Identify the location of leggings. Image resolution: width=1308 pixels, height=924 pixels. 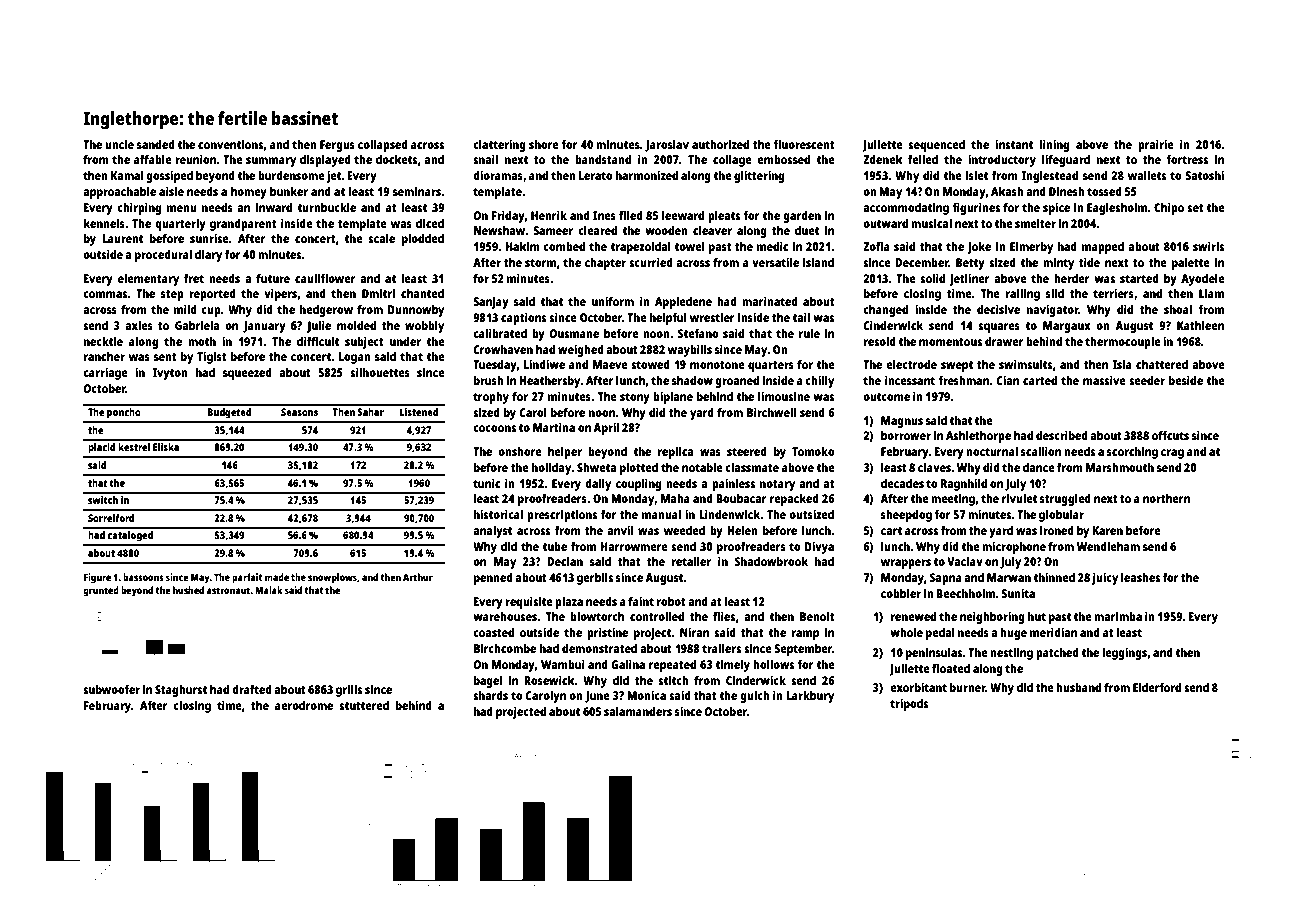
(1124, 653).
